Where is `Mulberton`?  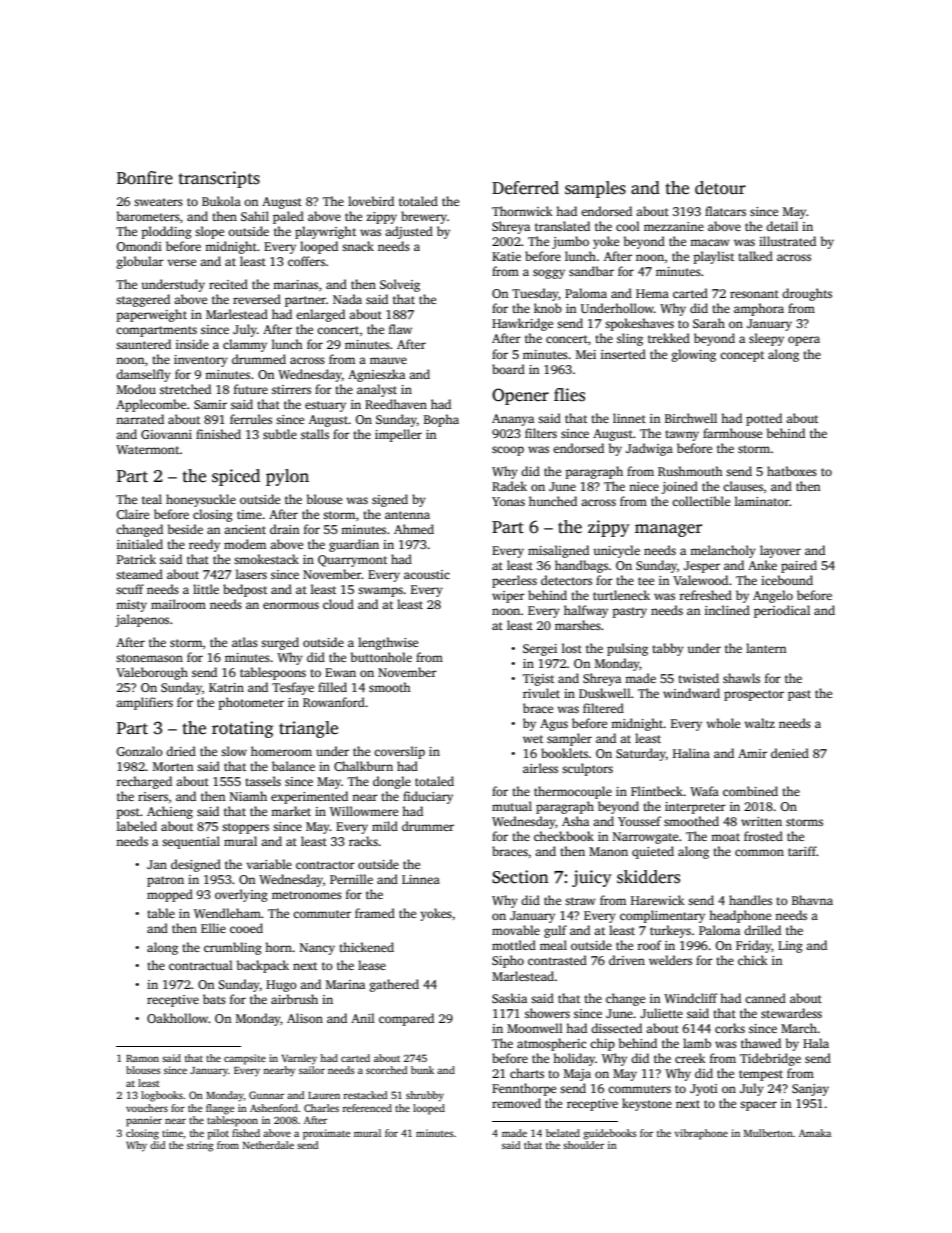
Mulberton is located at coordinates (768, 1133).
